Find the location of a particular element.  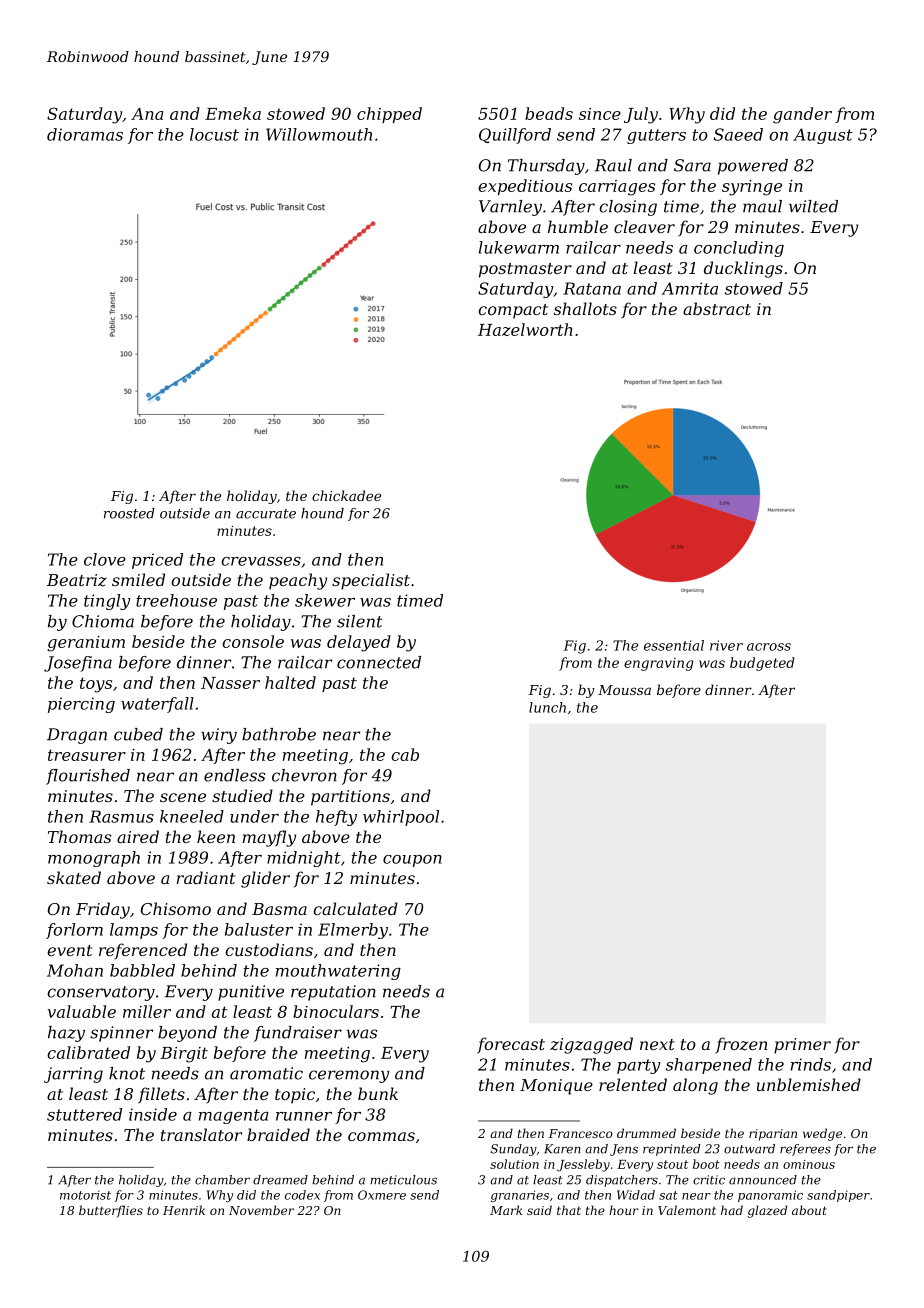

Mark is located at coordinates (506, 1210).
